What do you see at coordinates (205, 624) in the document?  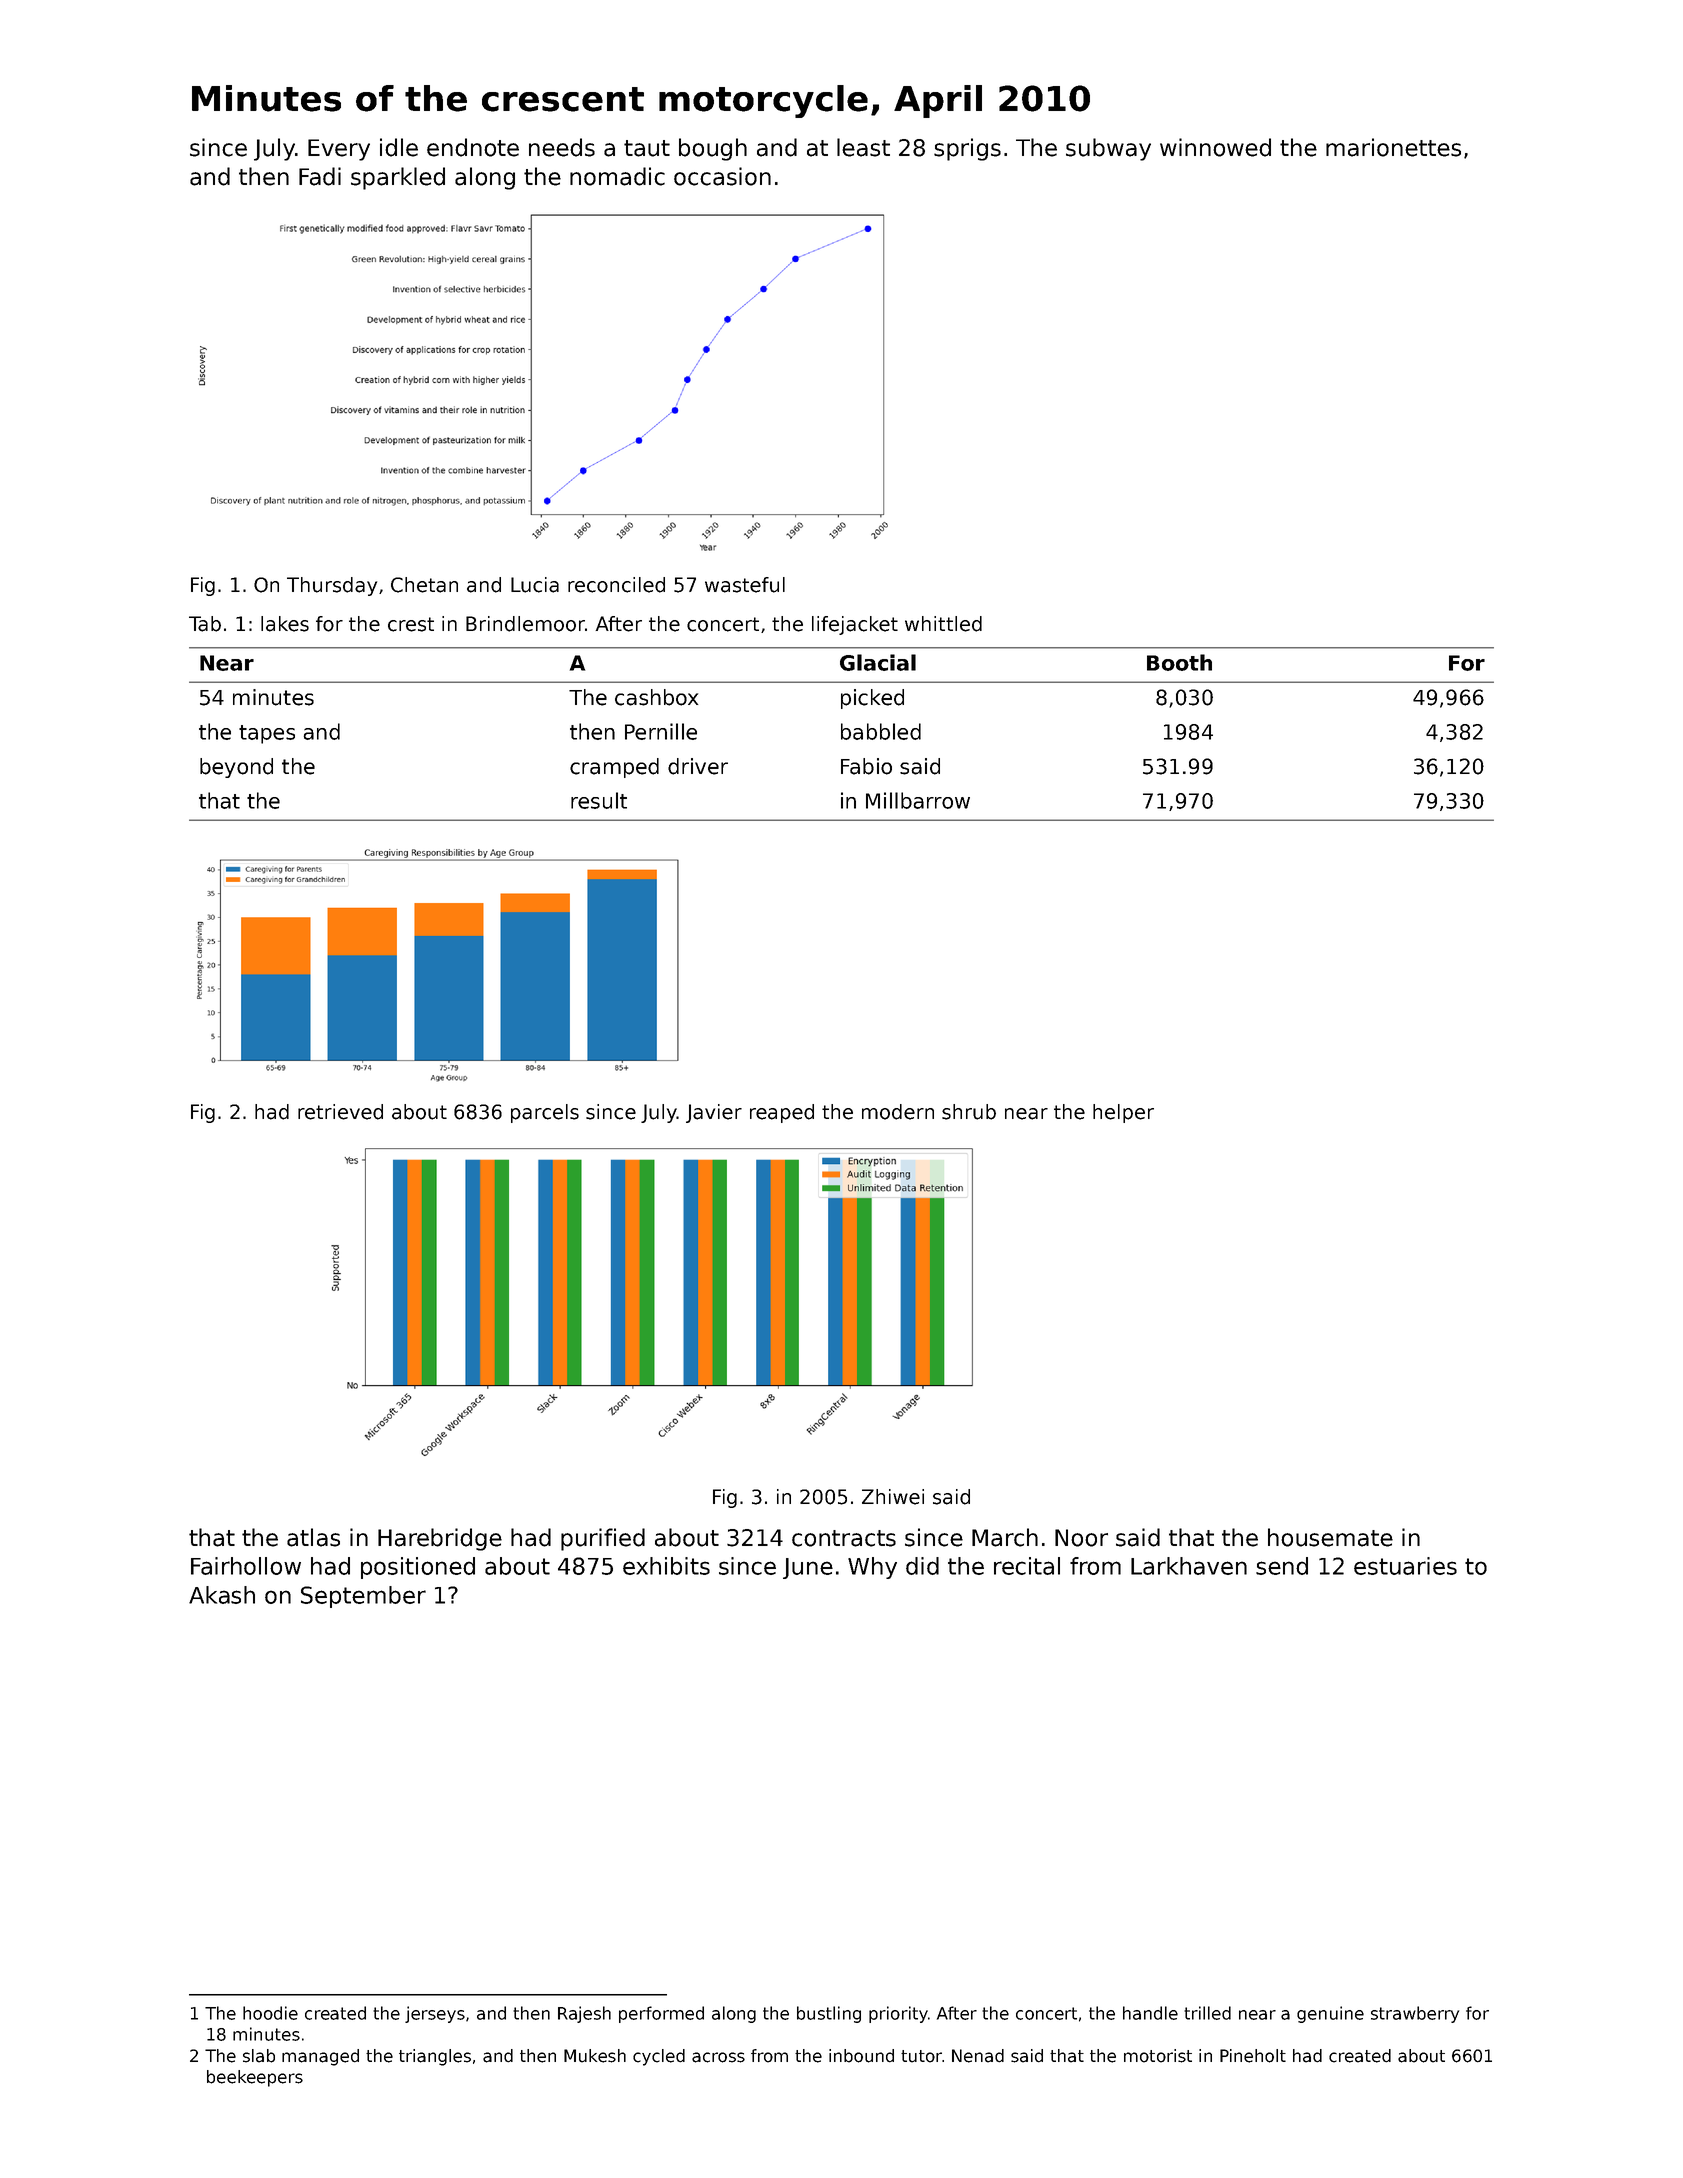 I see `Tab` at bounding box center [205, 624].
